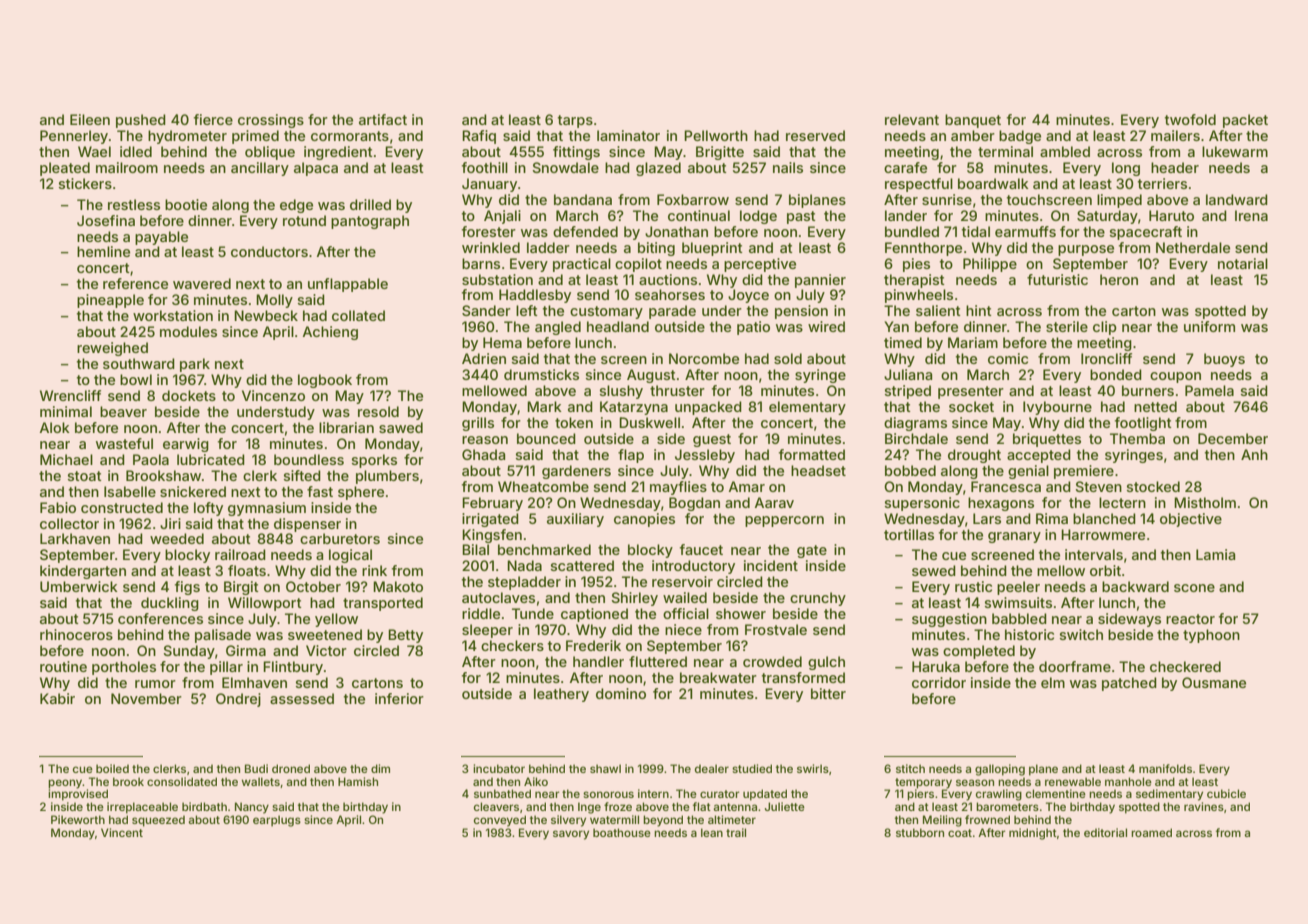  I want to click on trail, so click(736, 832).
